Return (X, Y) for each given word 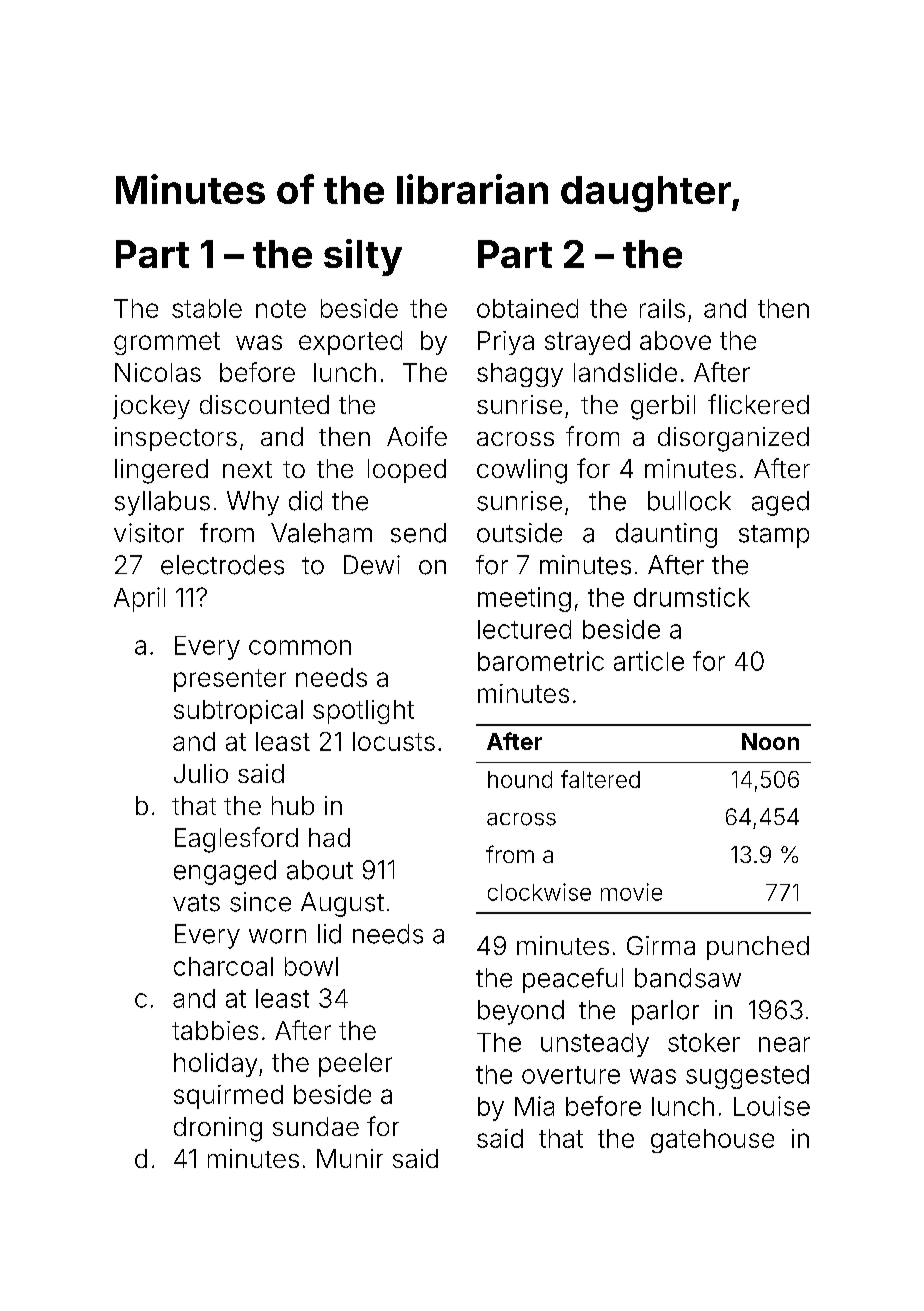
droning (218, 1129)
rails (662, 308)
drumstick (692, 597)
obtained (527, 308)
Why (253, 503)
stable (207, 308)
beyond (521, 1012)
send (418, 533)
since (260, 902)
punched (758, 948)
